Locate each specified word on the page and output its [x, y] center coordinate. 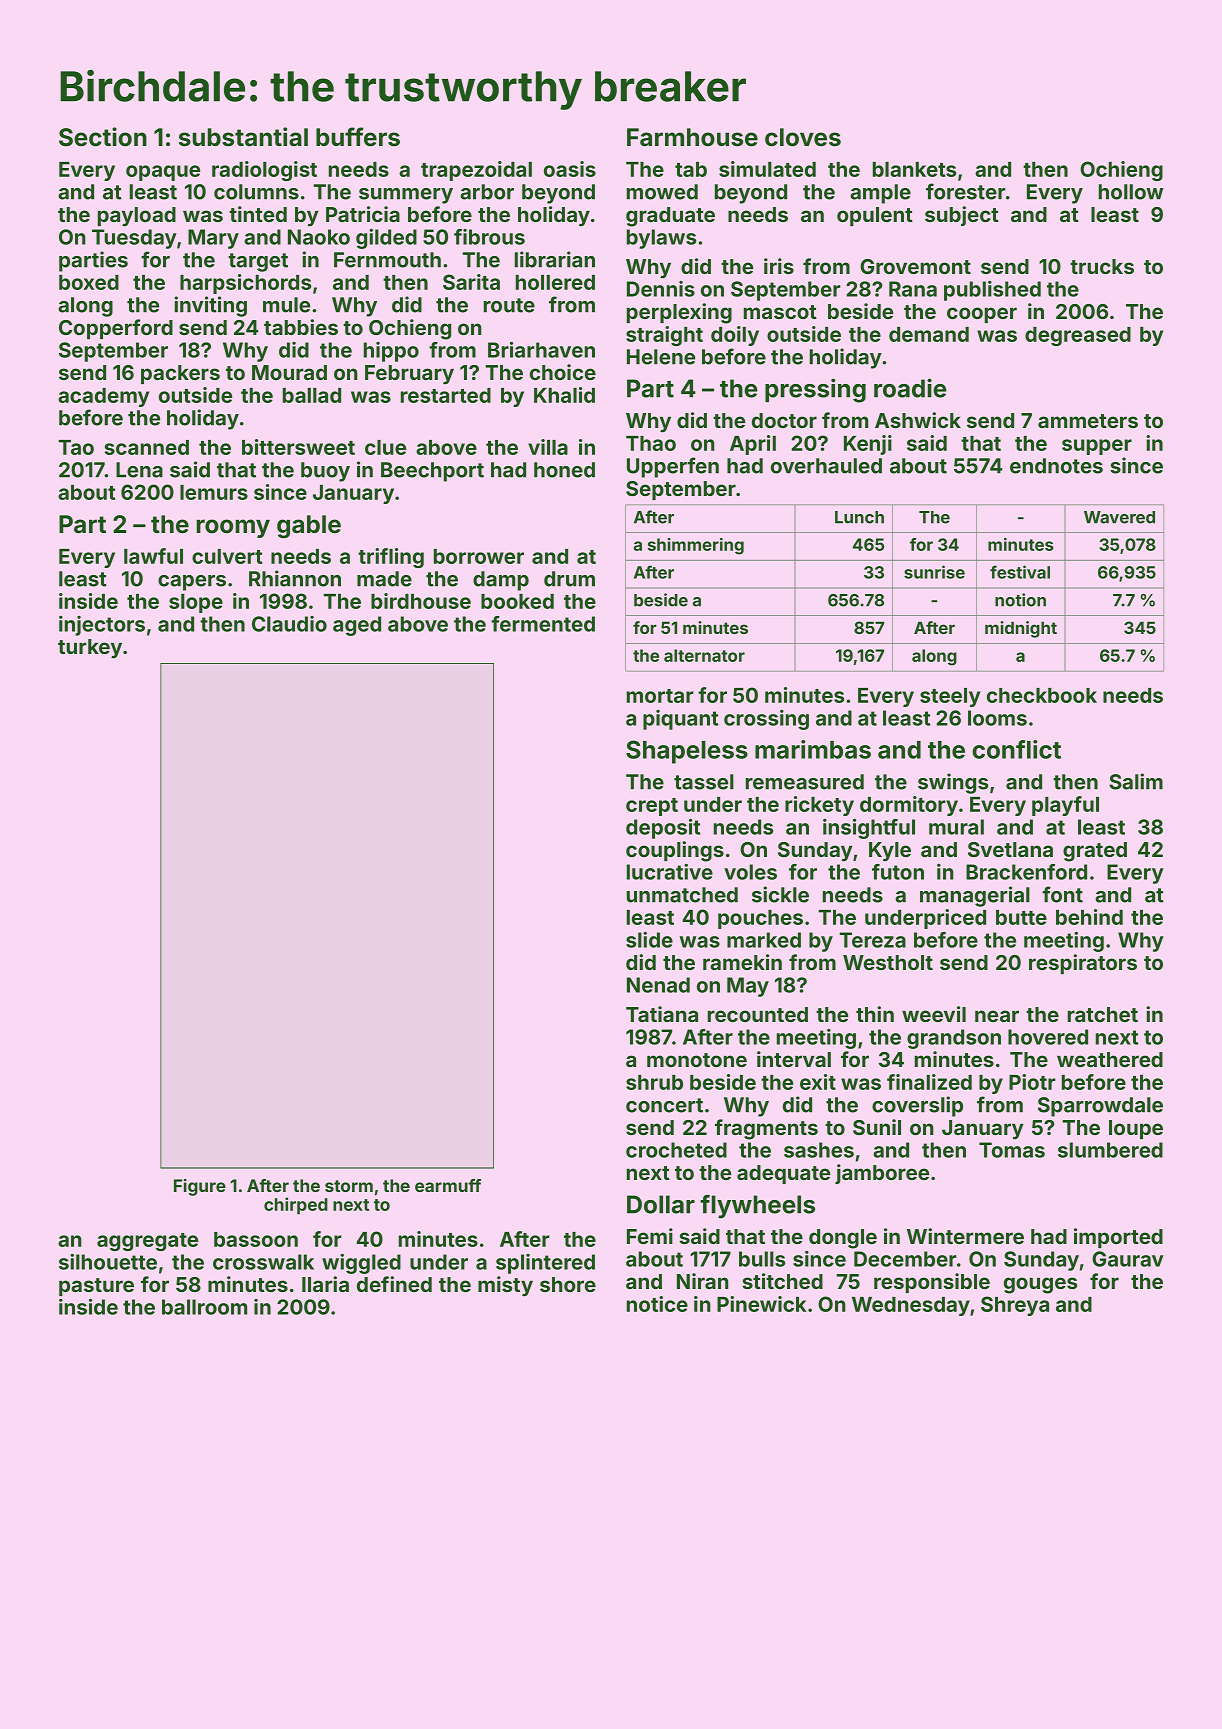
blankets [914, 169]
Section [103, 137]
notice [657, 1304]
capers [192, 583]
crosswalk [263, 1262]
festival [1020, 572]
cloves [803, 137]
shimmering [696, 546]
